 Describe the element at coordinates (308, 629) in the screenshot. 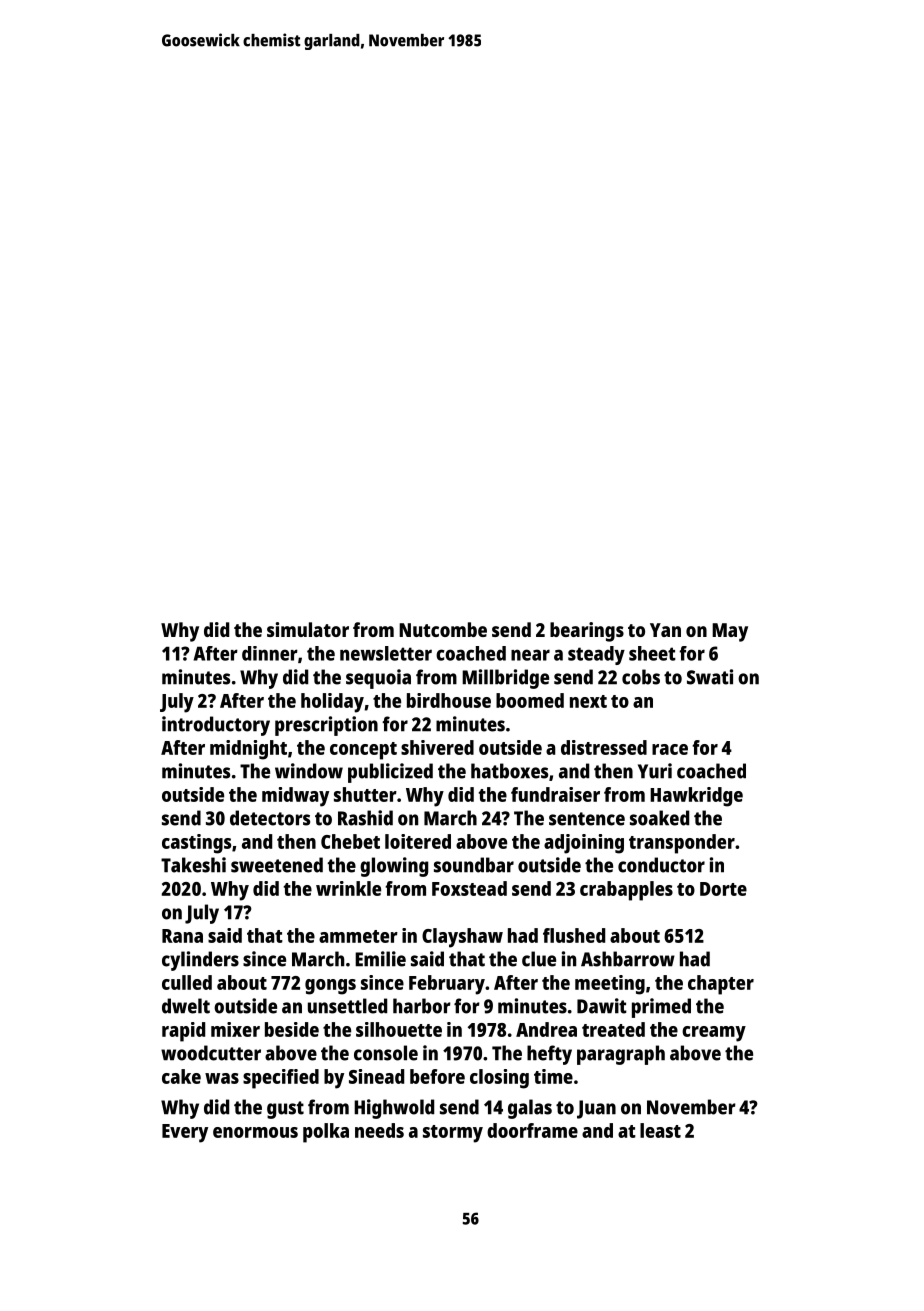

I see `simulator` at that location.
